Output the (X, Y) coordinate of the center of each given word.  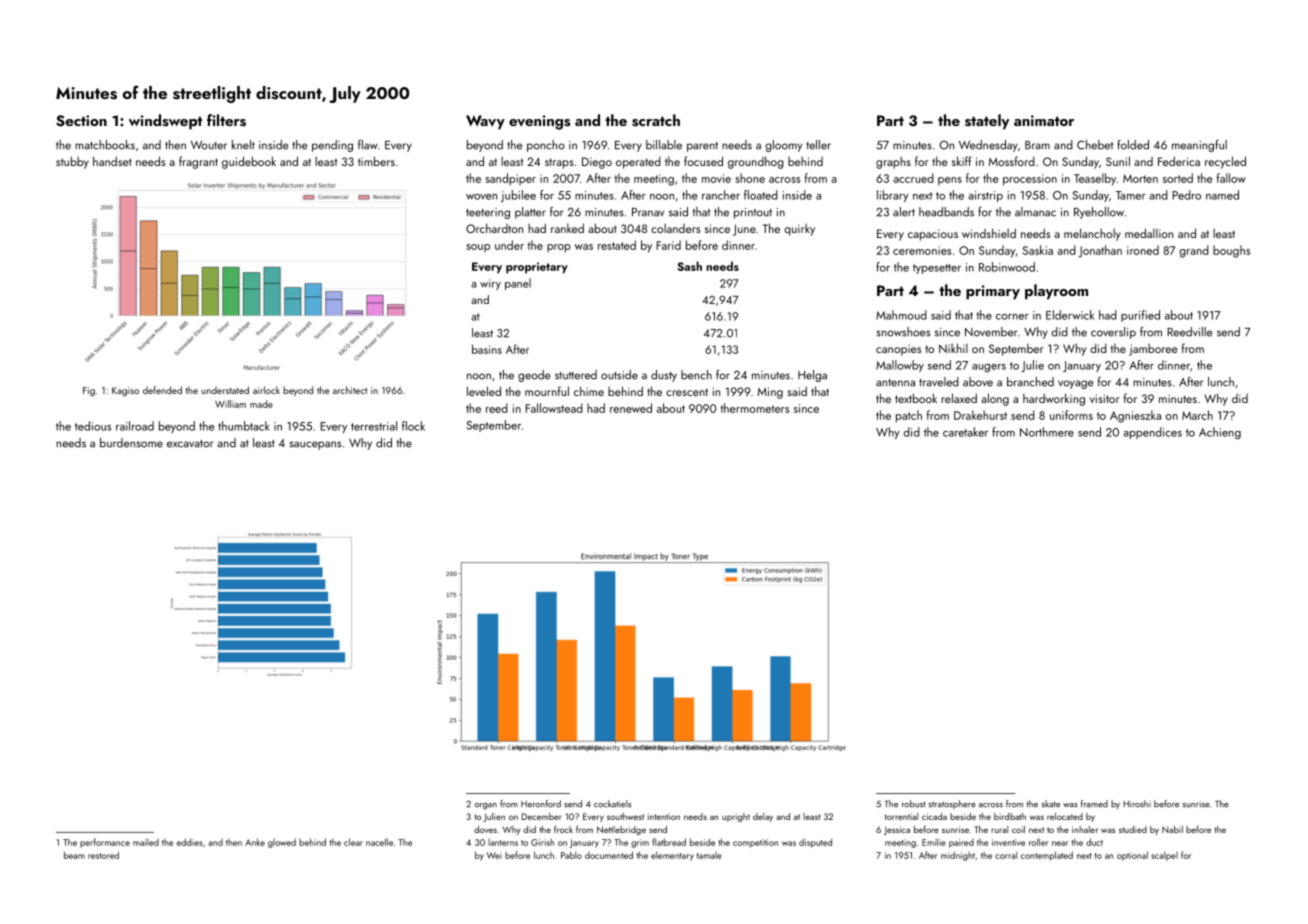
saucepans (315, 445)
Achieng (1220, 433)
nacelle (379, 842)
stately (987, 122)
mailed (146, 842)
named (1222, 195)
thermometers (754, 408)
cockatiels (612, 804)
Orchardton (494, 228)
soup (478, 248)
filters (226, 120)
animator (1044, 120)
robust (914, 804)
